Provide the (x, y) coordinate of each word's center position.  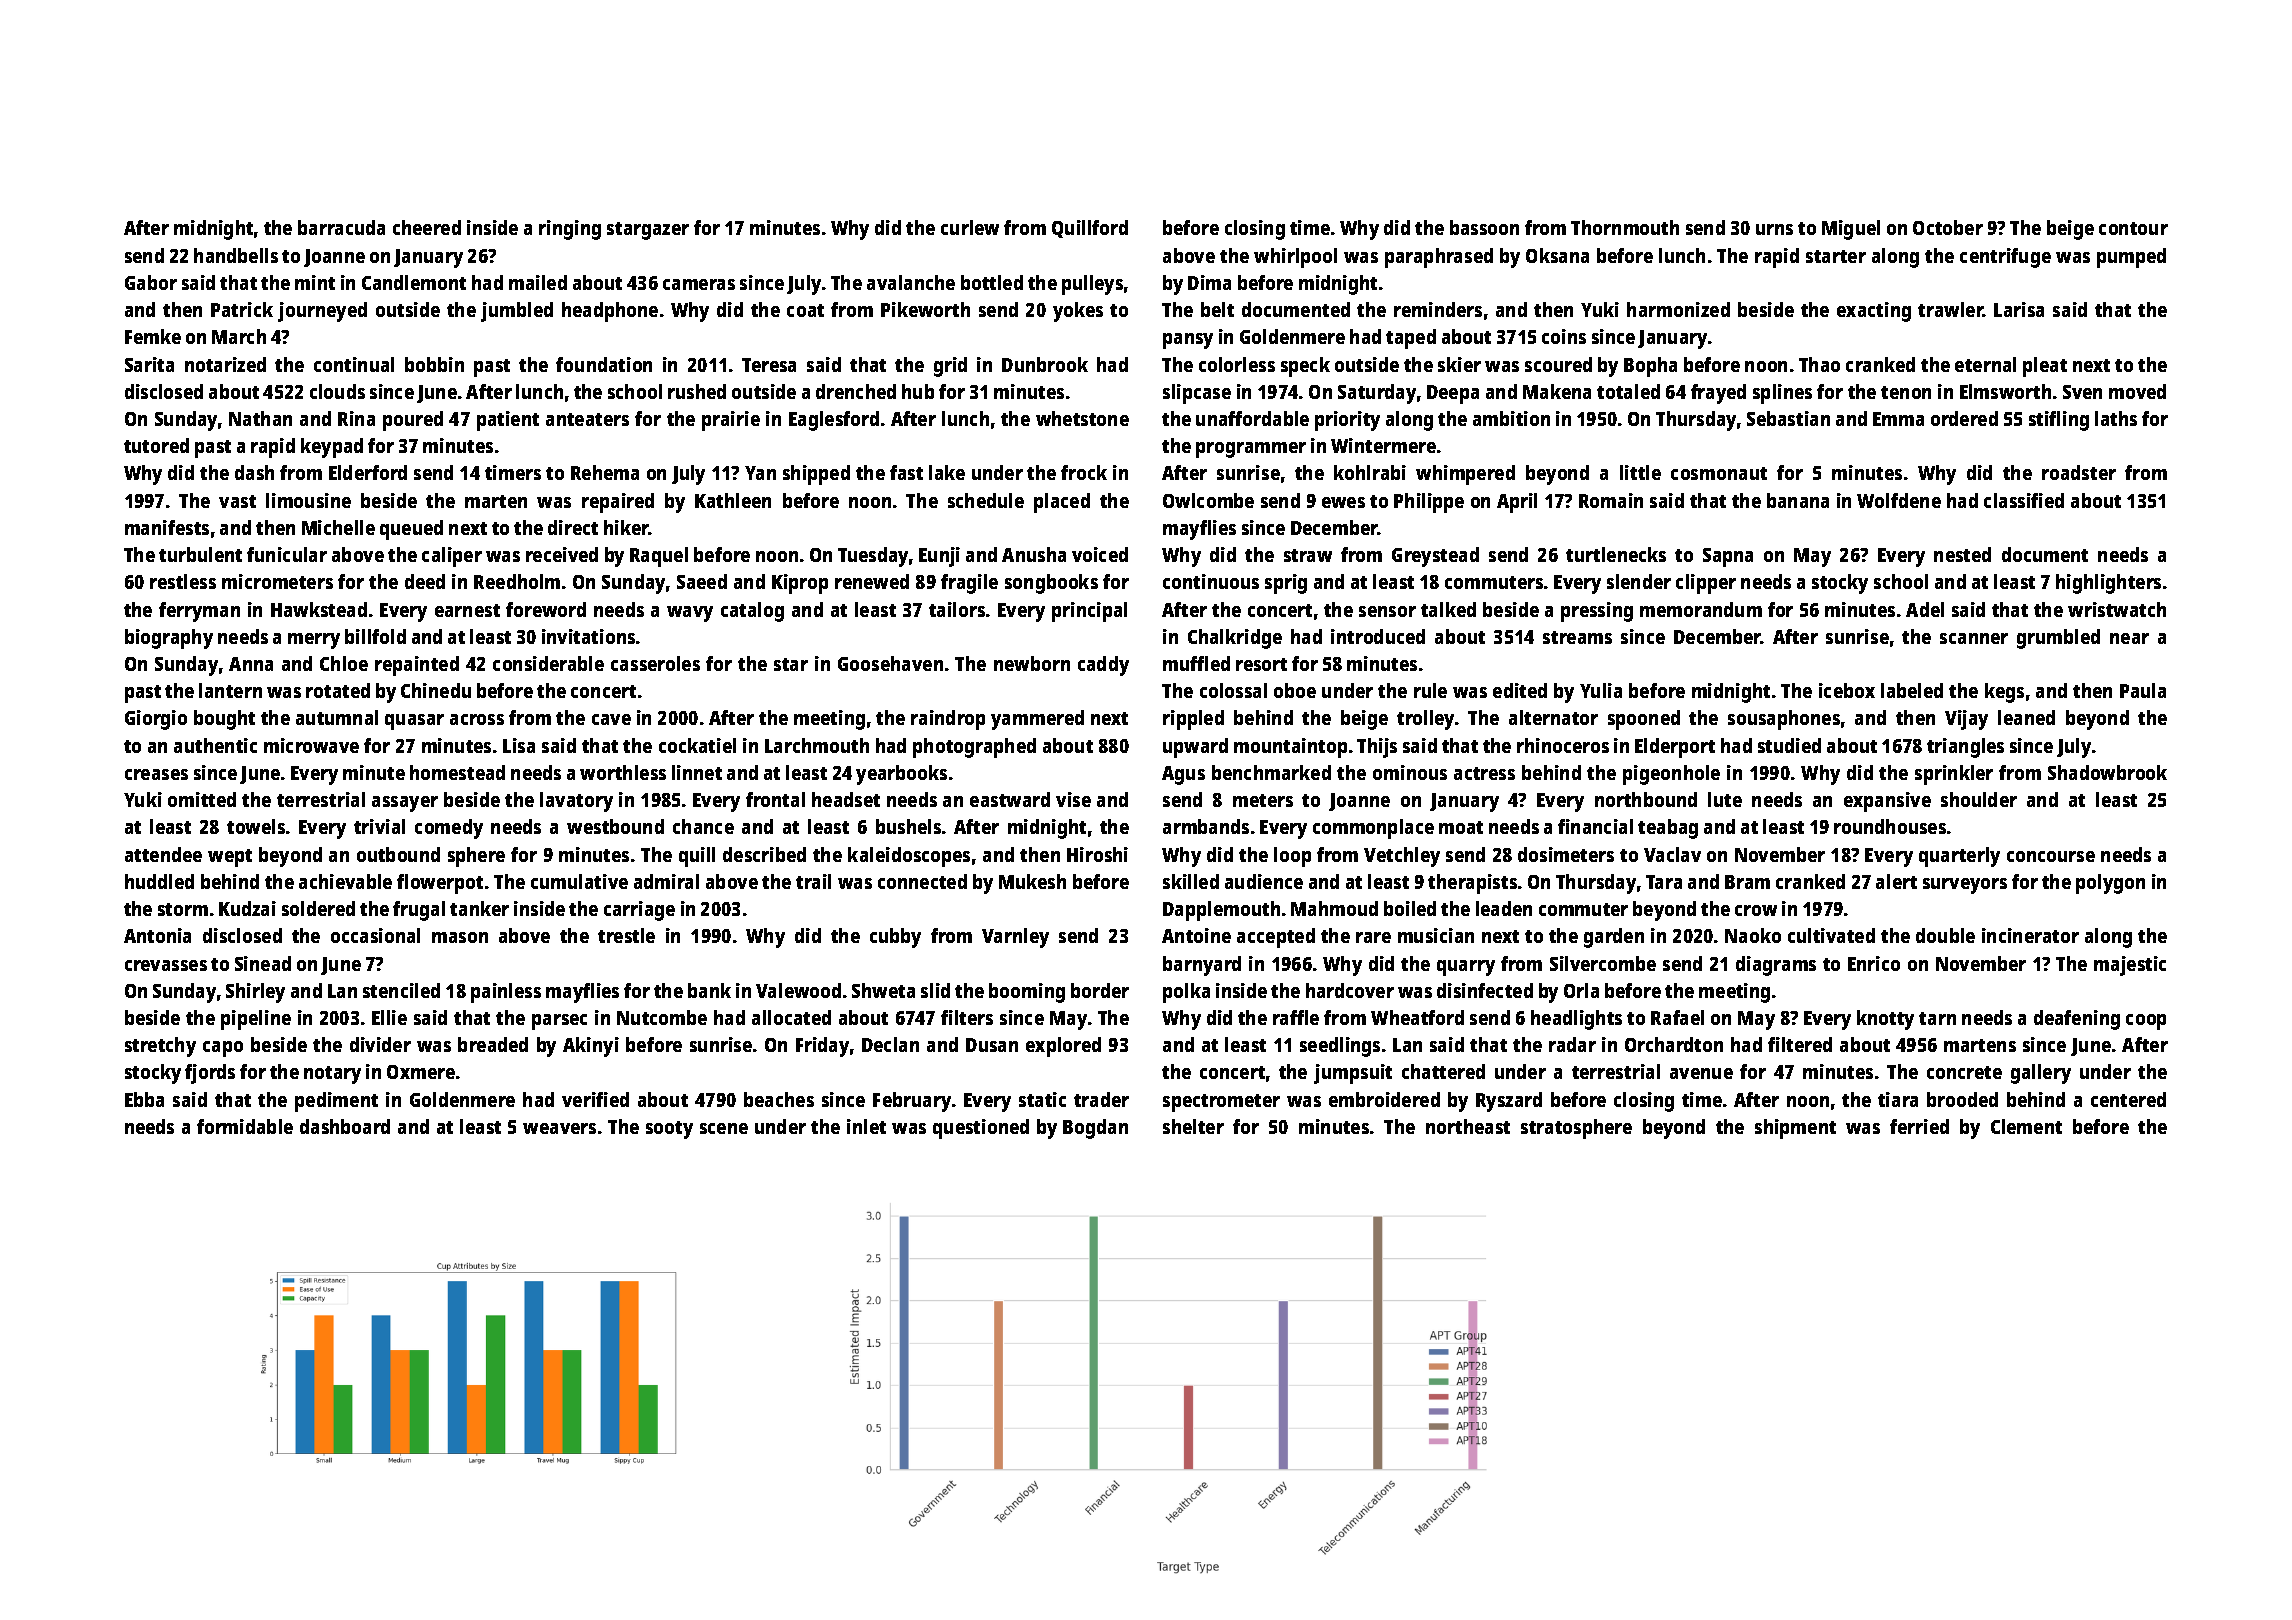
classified (2024, 500)
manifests (167, 527)
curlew (970, 227)
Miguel (1851, 230)
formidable (245, 1126)
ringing (570, 230)
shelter (1193, 1126)
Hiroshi (1097, 854)
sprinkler (1954, 775)
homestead (457, 772)
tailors (957, 609)
